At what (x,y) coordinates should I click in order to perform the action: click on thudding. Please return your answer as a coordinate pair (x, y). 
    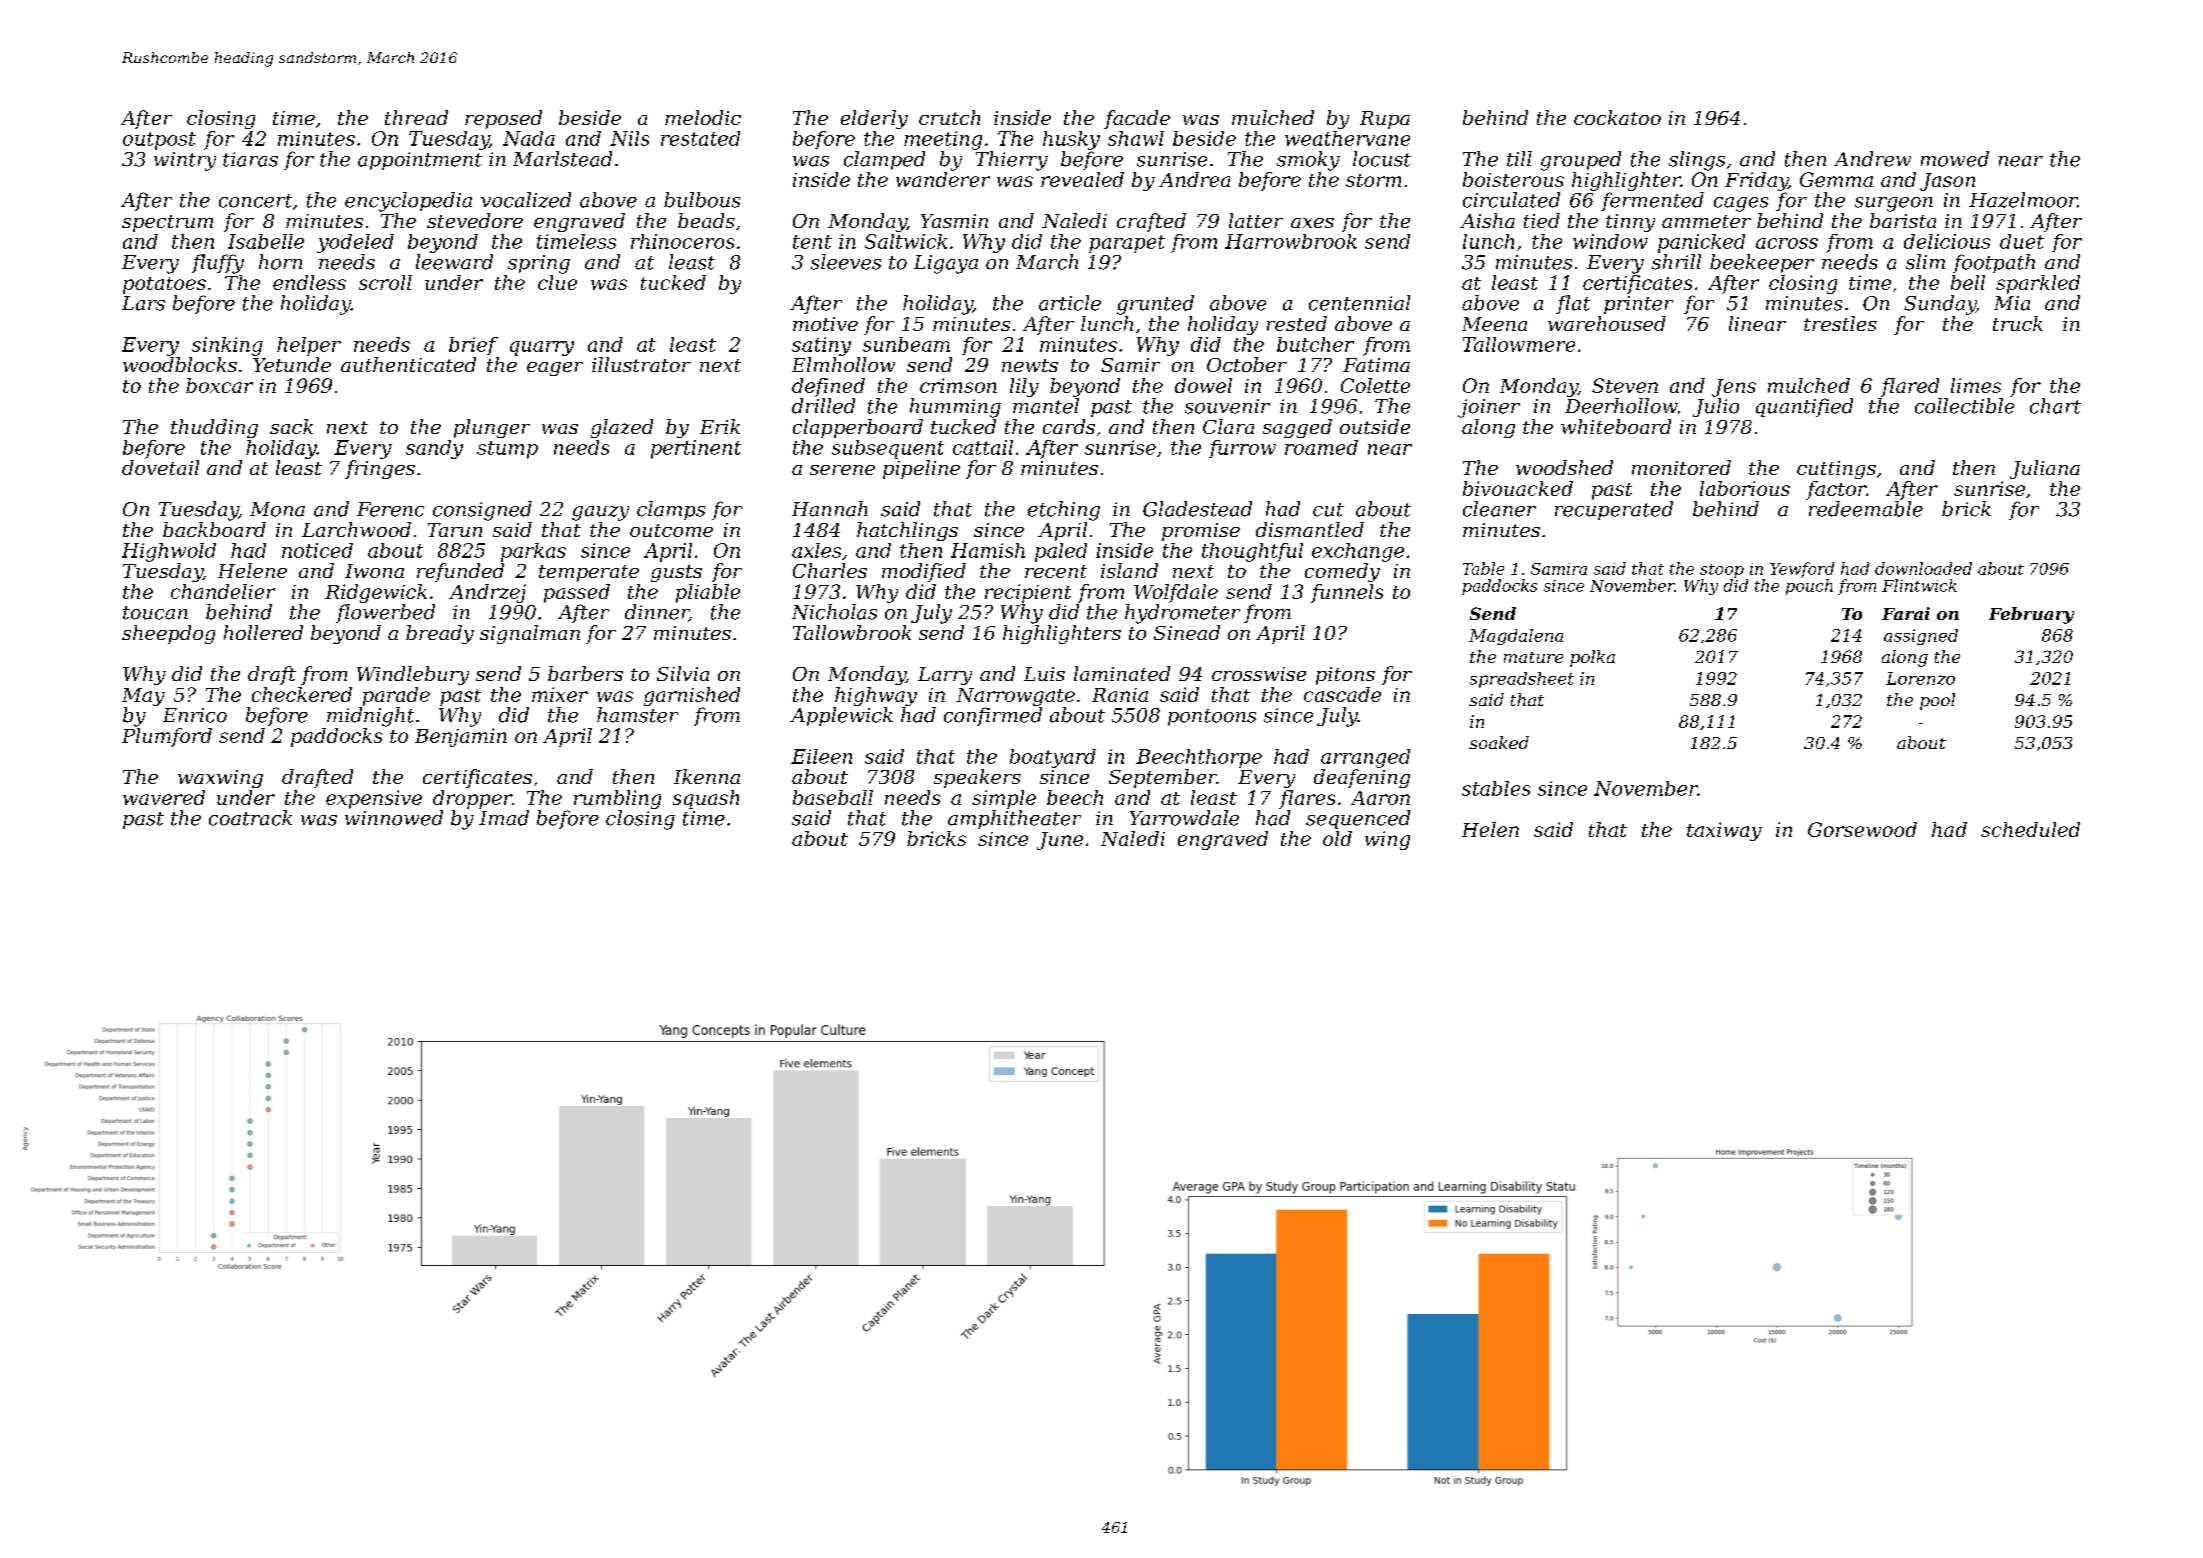
    Looking at the image, I should click on (214, 428).
